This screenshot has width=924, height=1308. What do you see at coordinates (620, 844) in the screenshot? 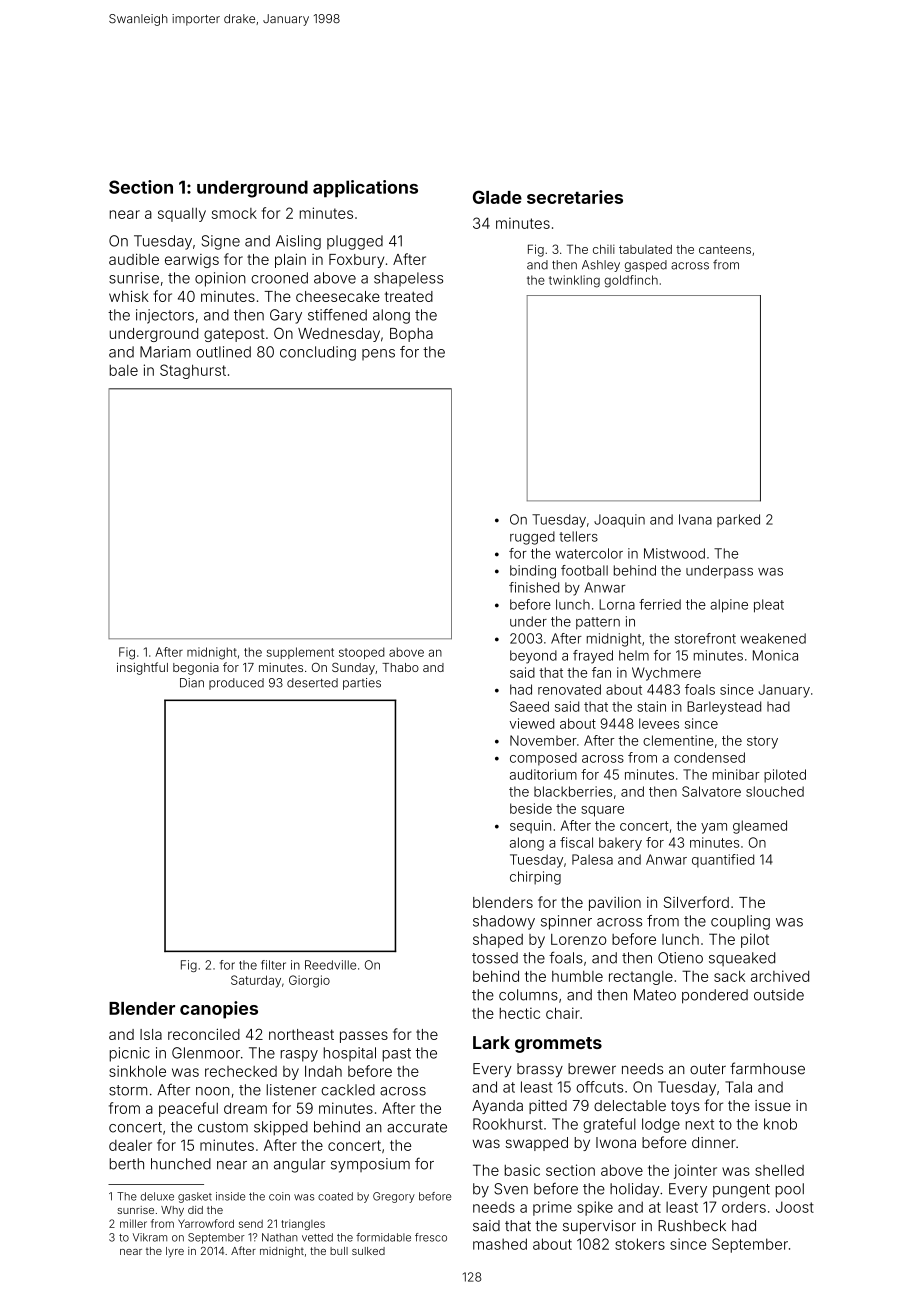
I see `bakery` at bounding box center [620, 844].
